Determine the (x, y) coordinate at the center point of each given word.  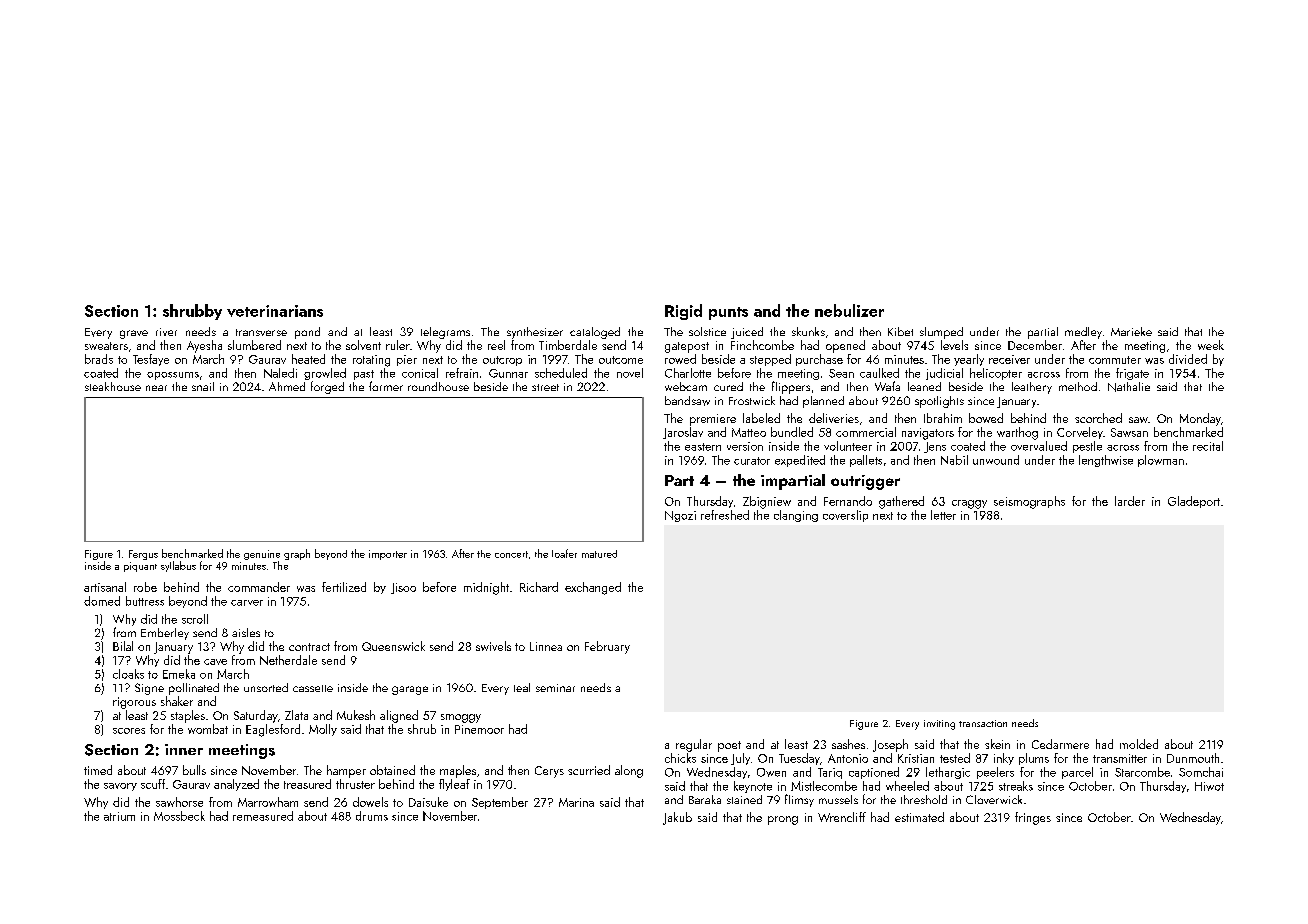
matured (599, 554)
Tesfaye (151, 360)
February (607, 647)
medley (1083, 333)
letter (943, 515)
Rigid (683, 312)
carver (247, 603)
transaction (983, 723)
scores (129, 731)
